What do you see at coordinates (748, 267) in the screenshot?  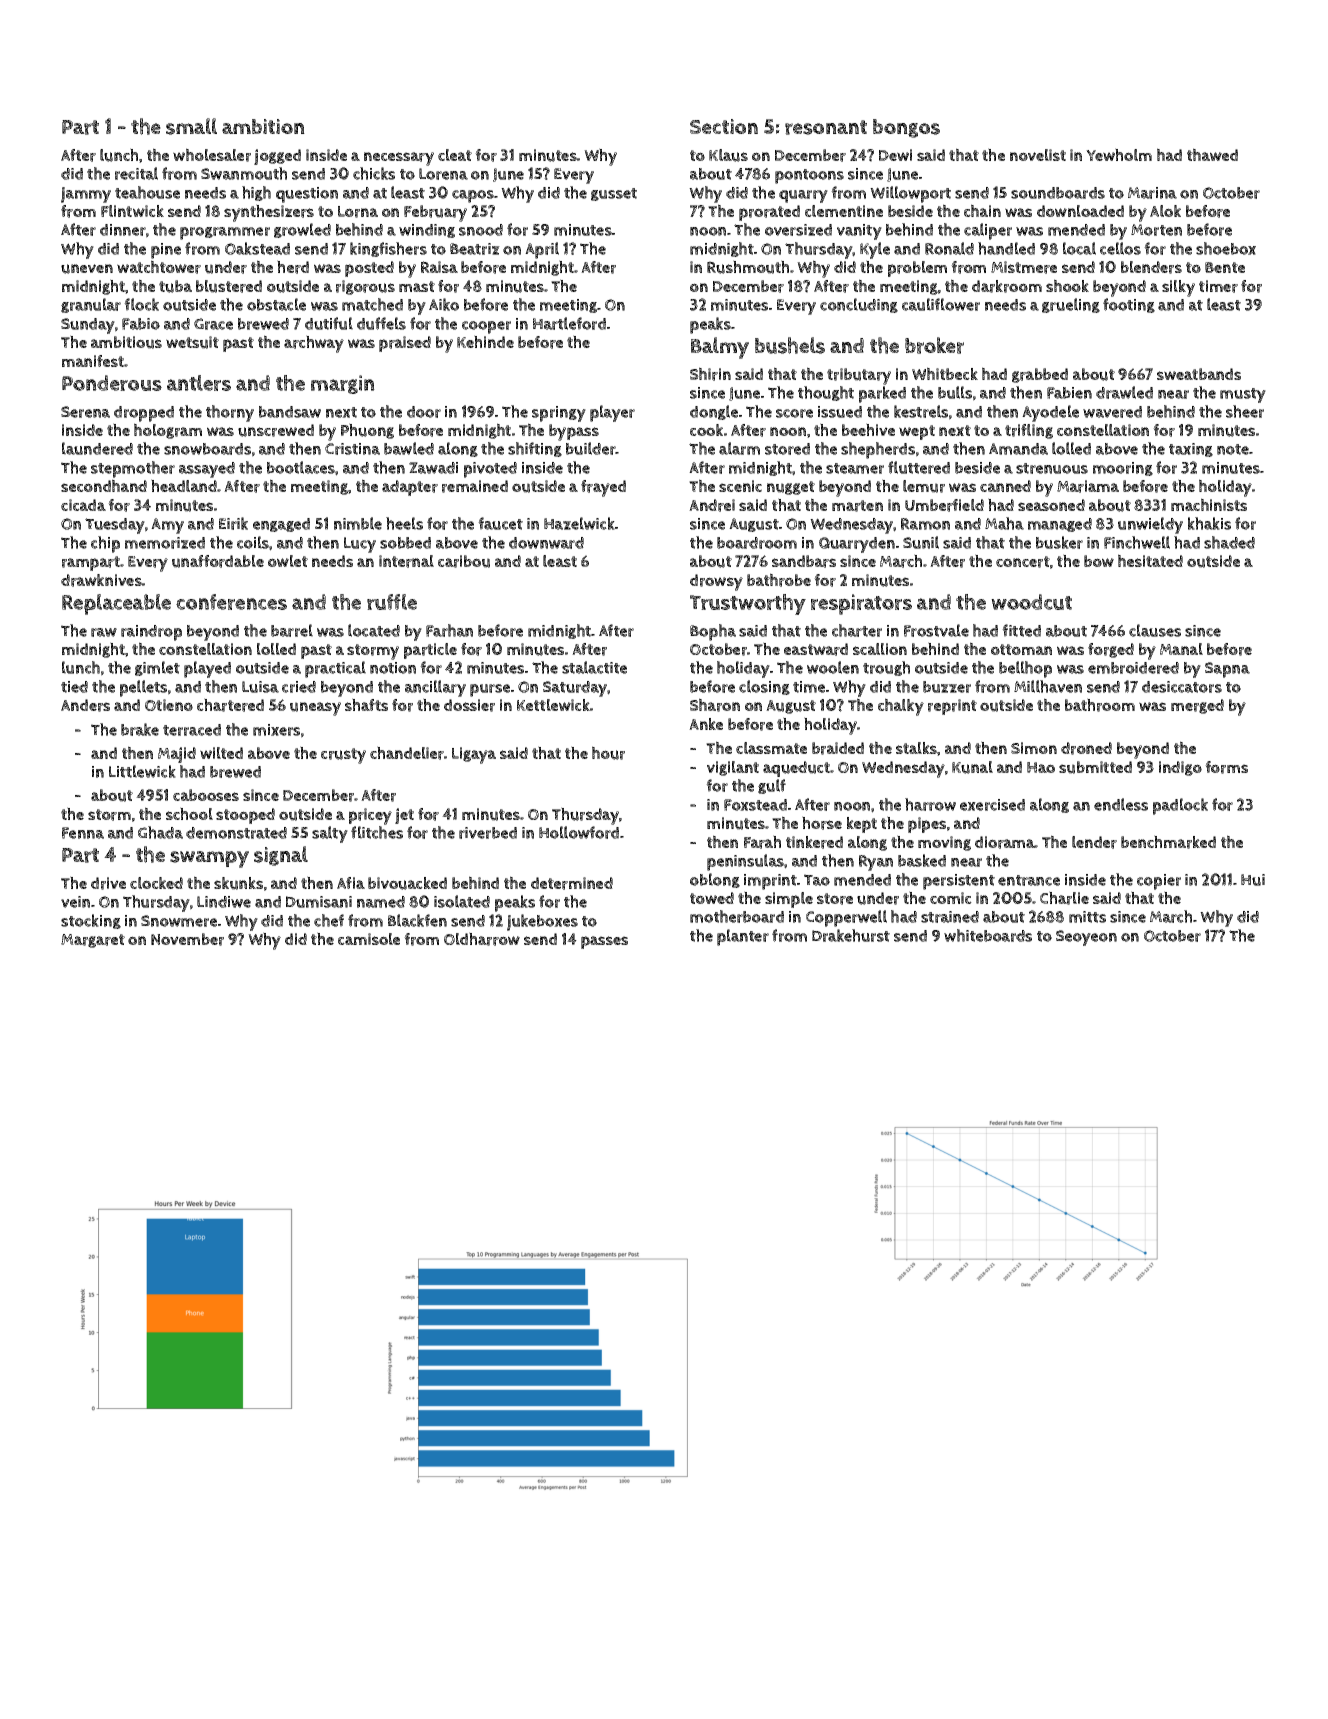 I see `Rushmouth` at bounding box center [748, 267].
